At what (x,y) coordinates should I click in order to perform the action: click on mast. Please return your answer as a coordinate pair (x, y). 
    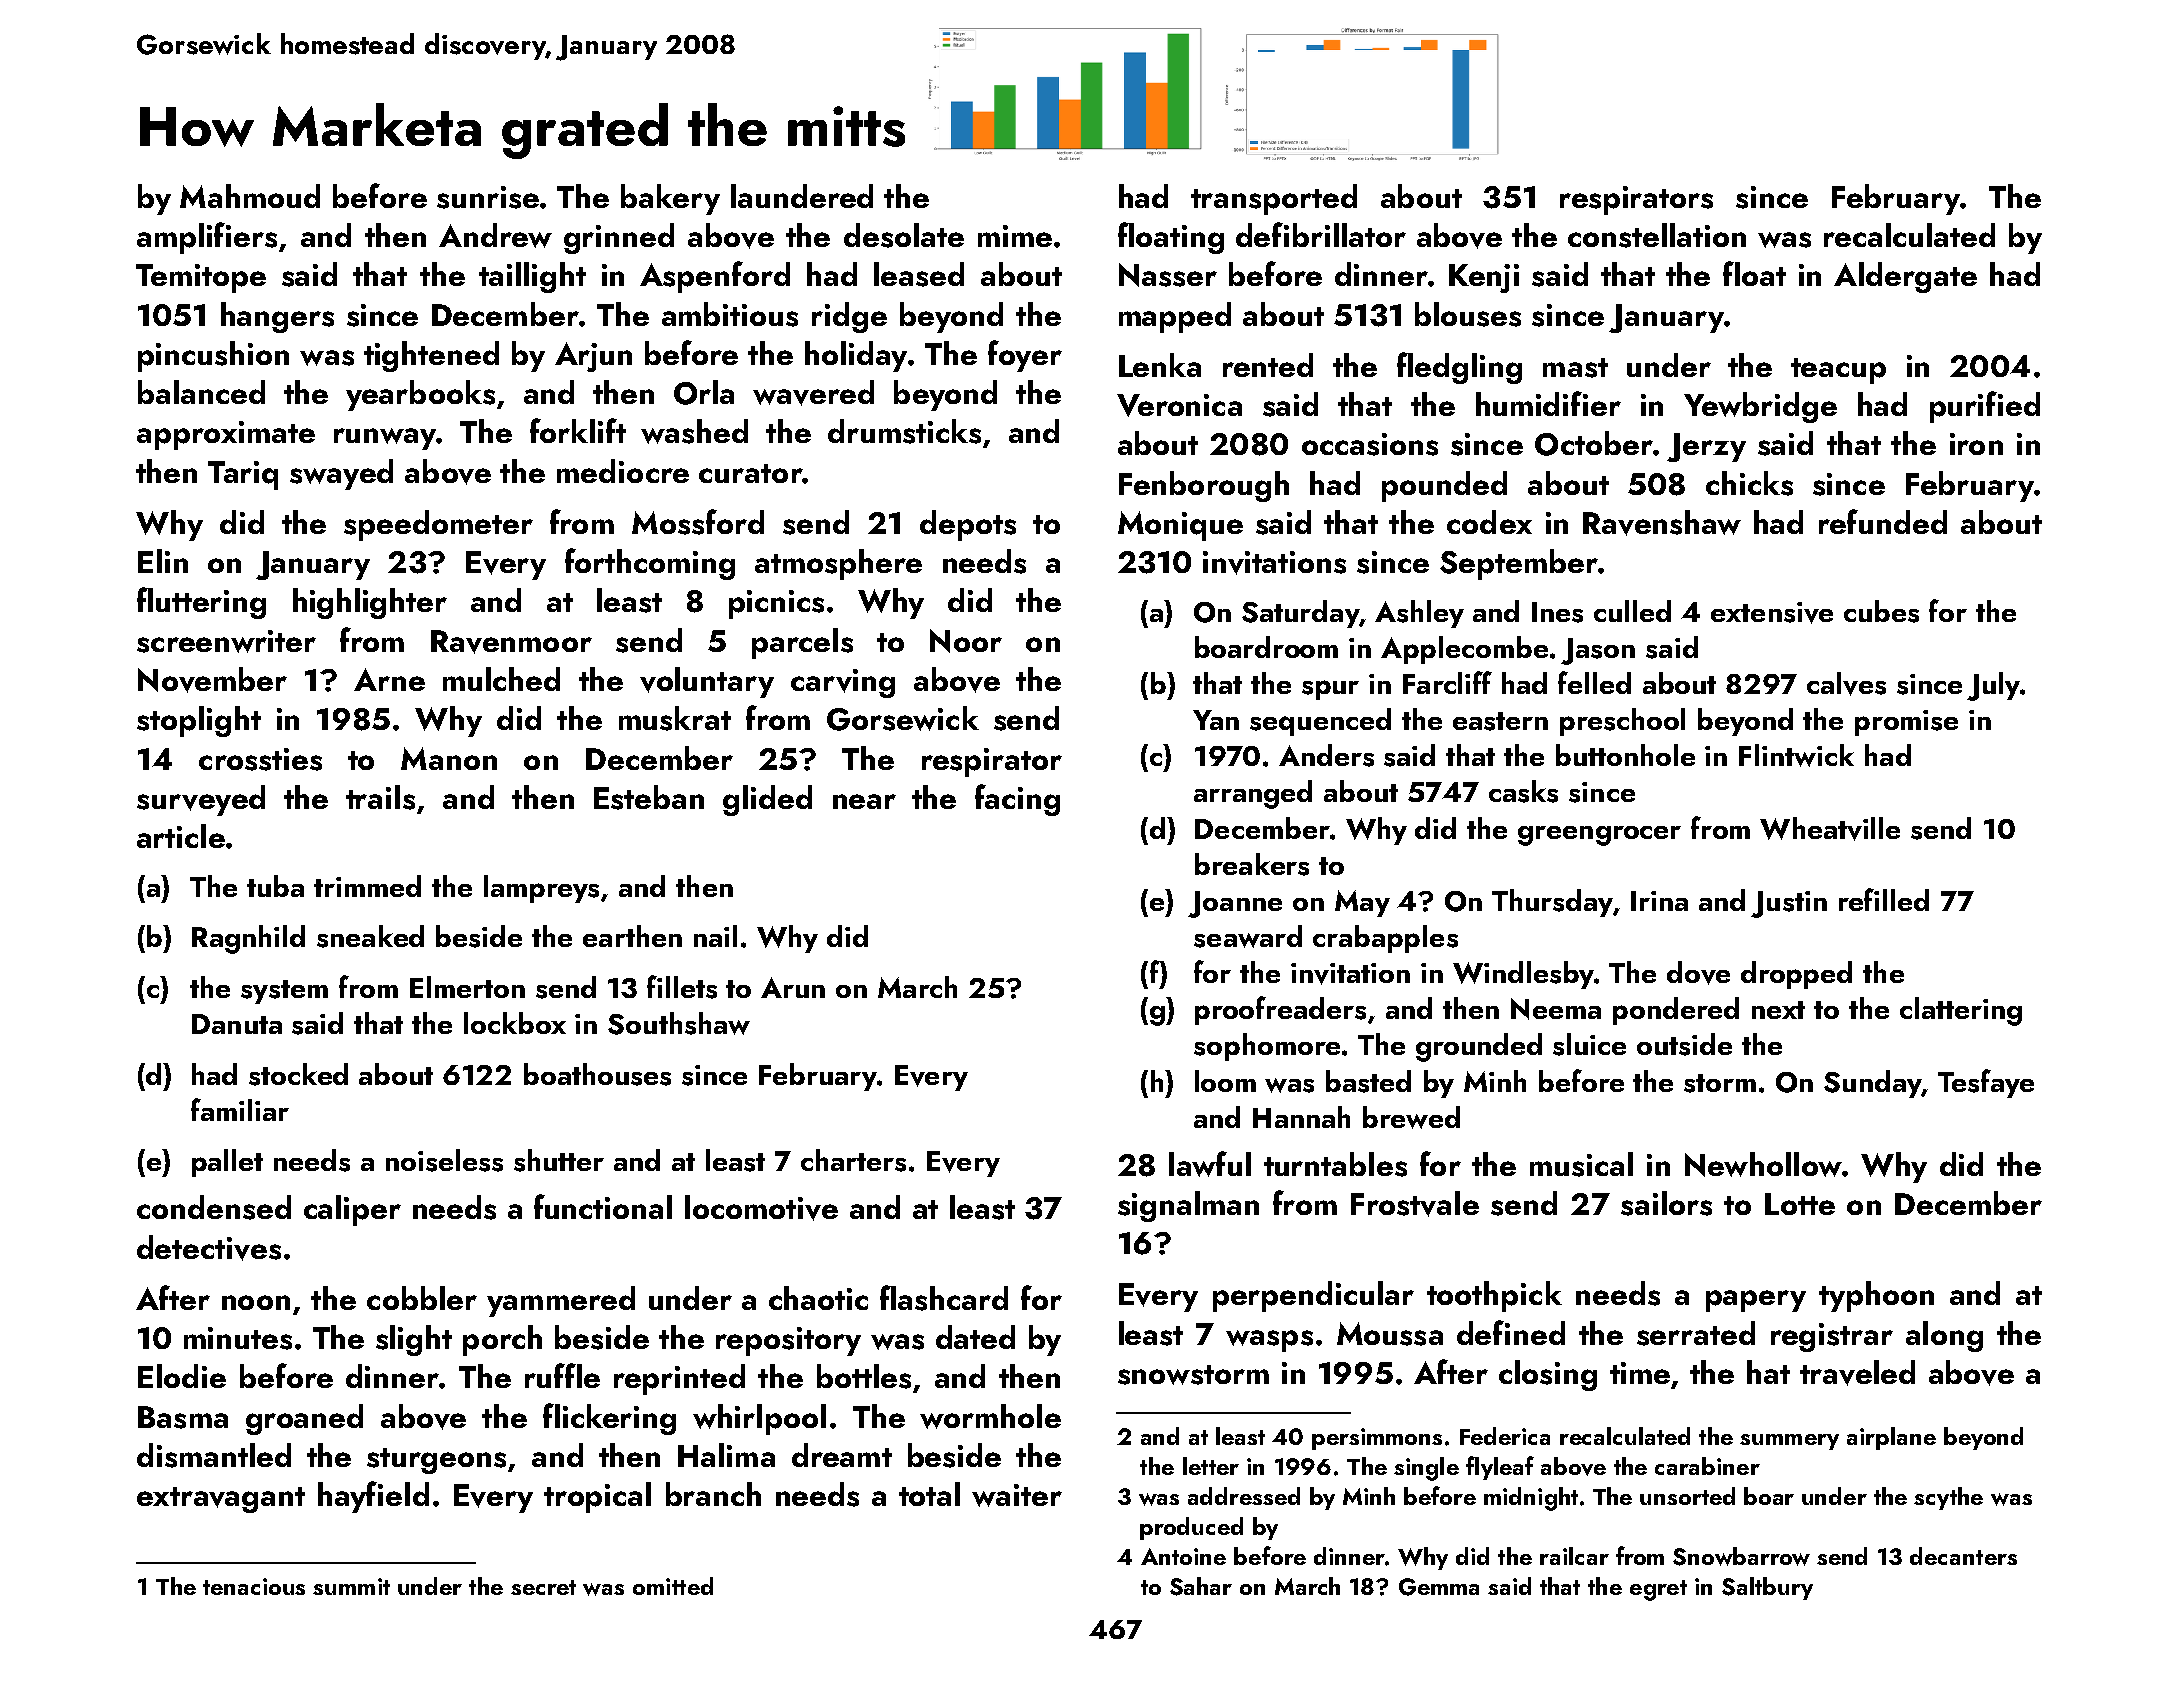
    Looking at the image, I should click on (1575, 368).
